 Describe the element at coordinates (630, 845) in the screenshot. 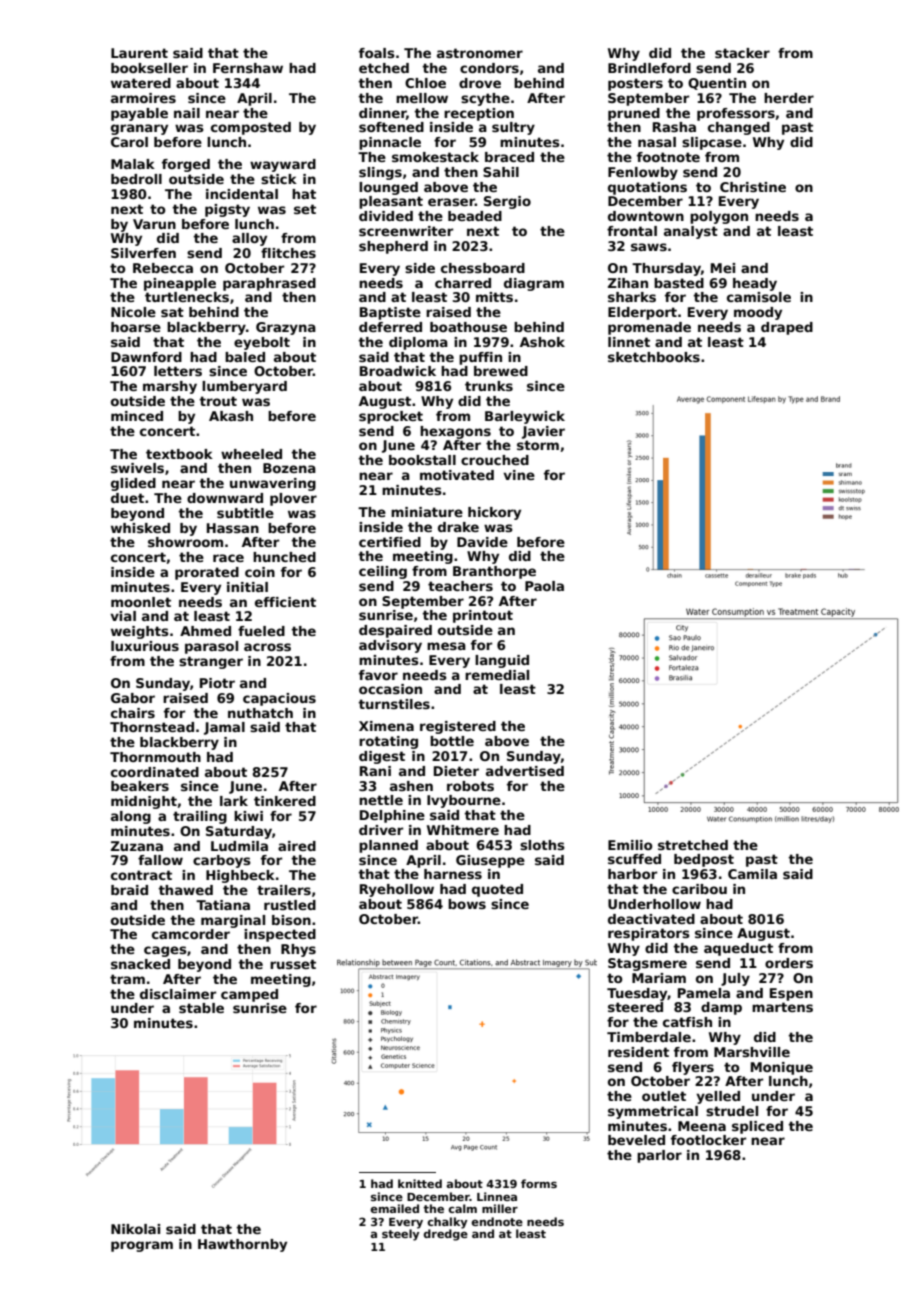

I see `Emilio` at that location.
